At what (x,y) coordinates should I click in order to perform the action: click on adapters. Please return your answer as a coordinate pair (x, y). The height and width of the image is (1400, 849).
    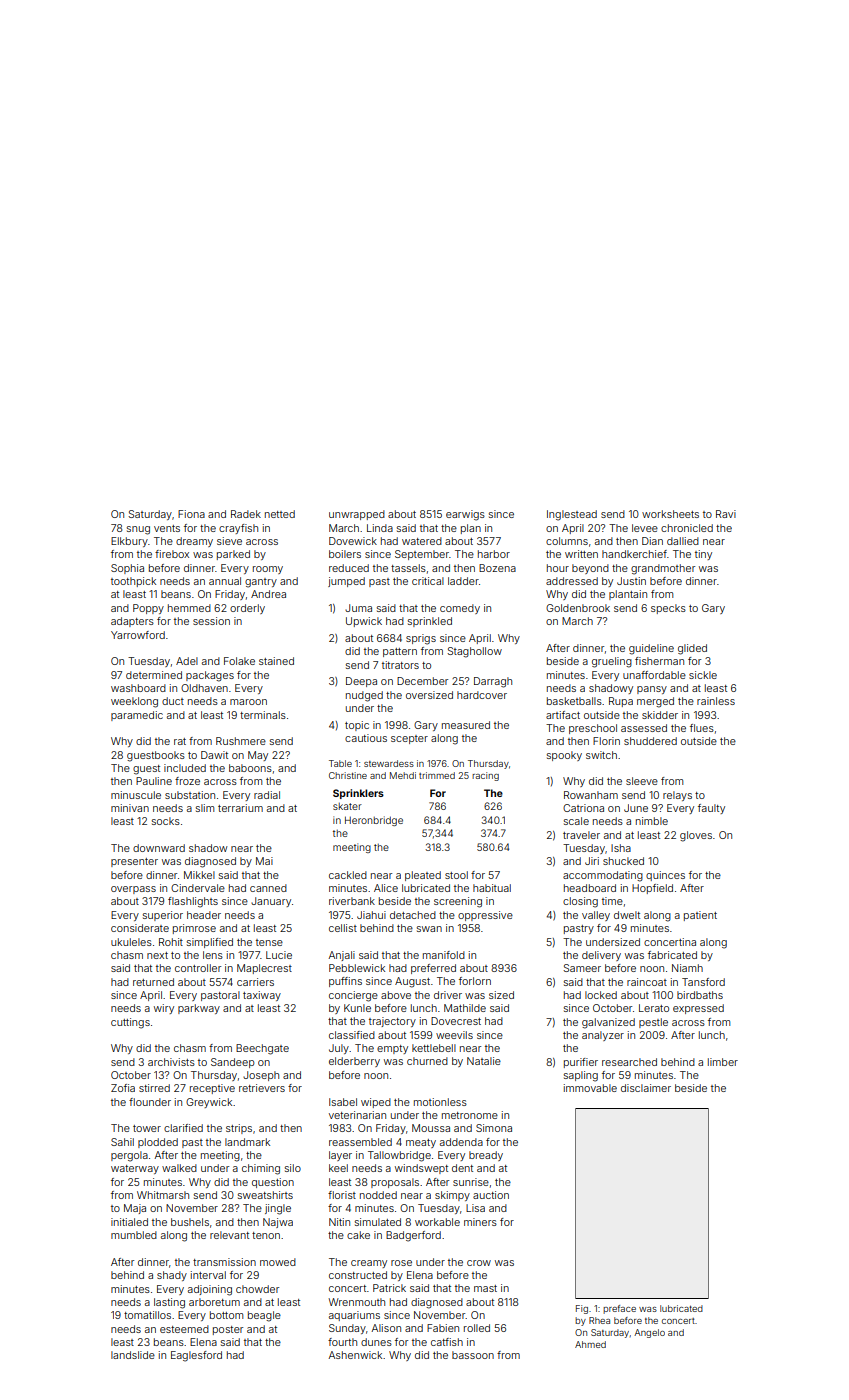
    Looking at the image, I should click on (132, 622).
